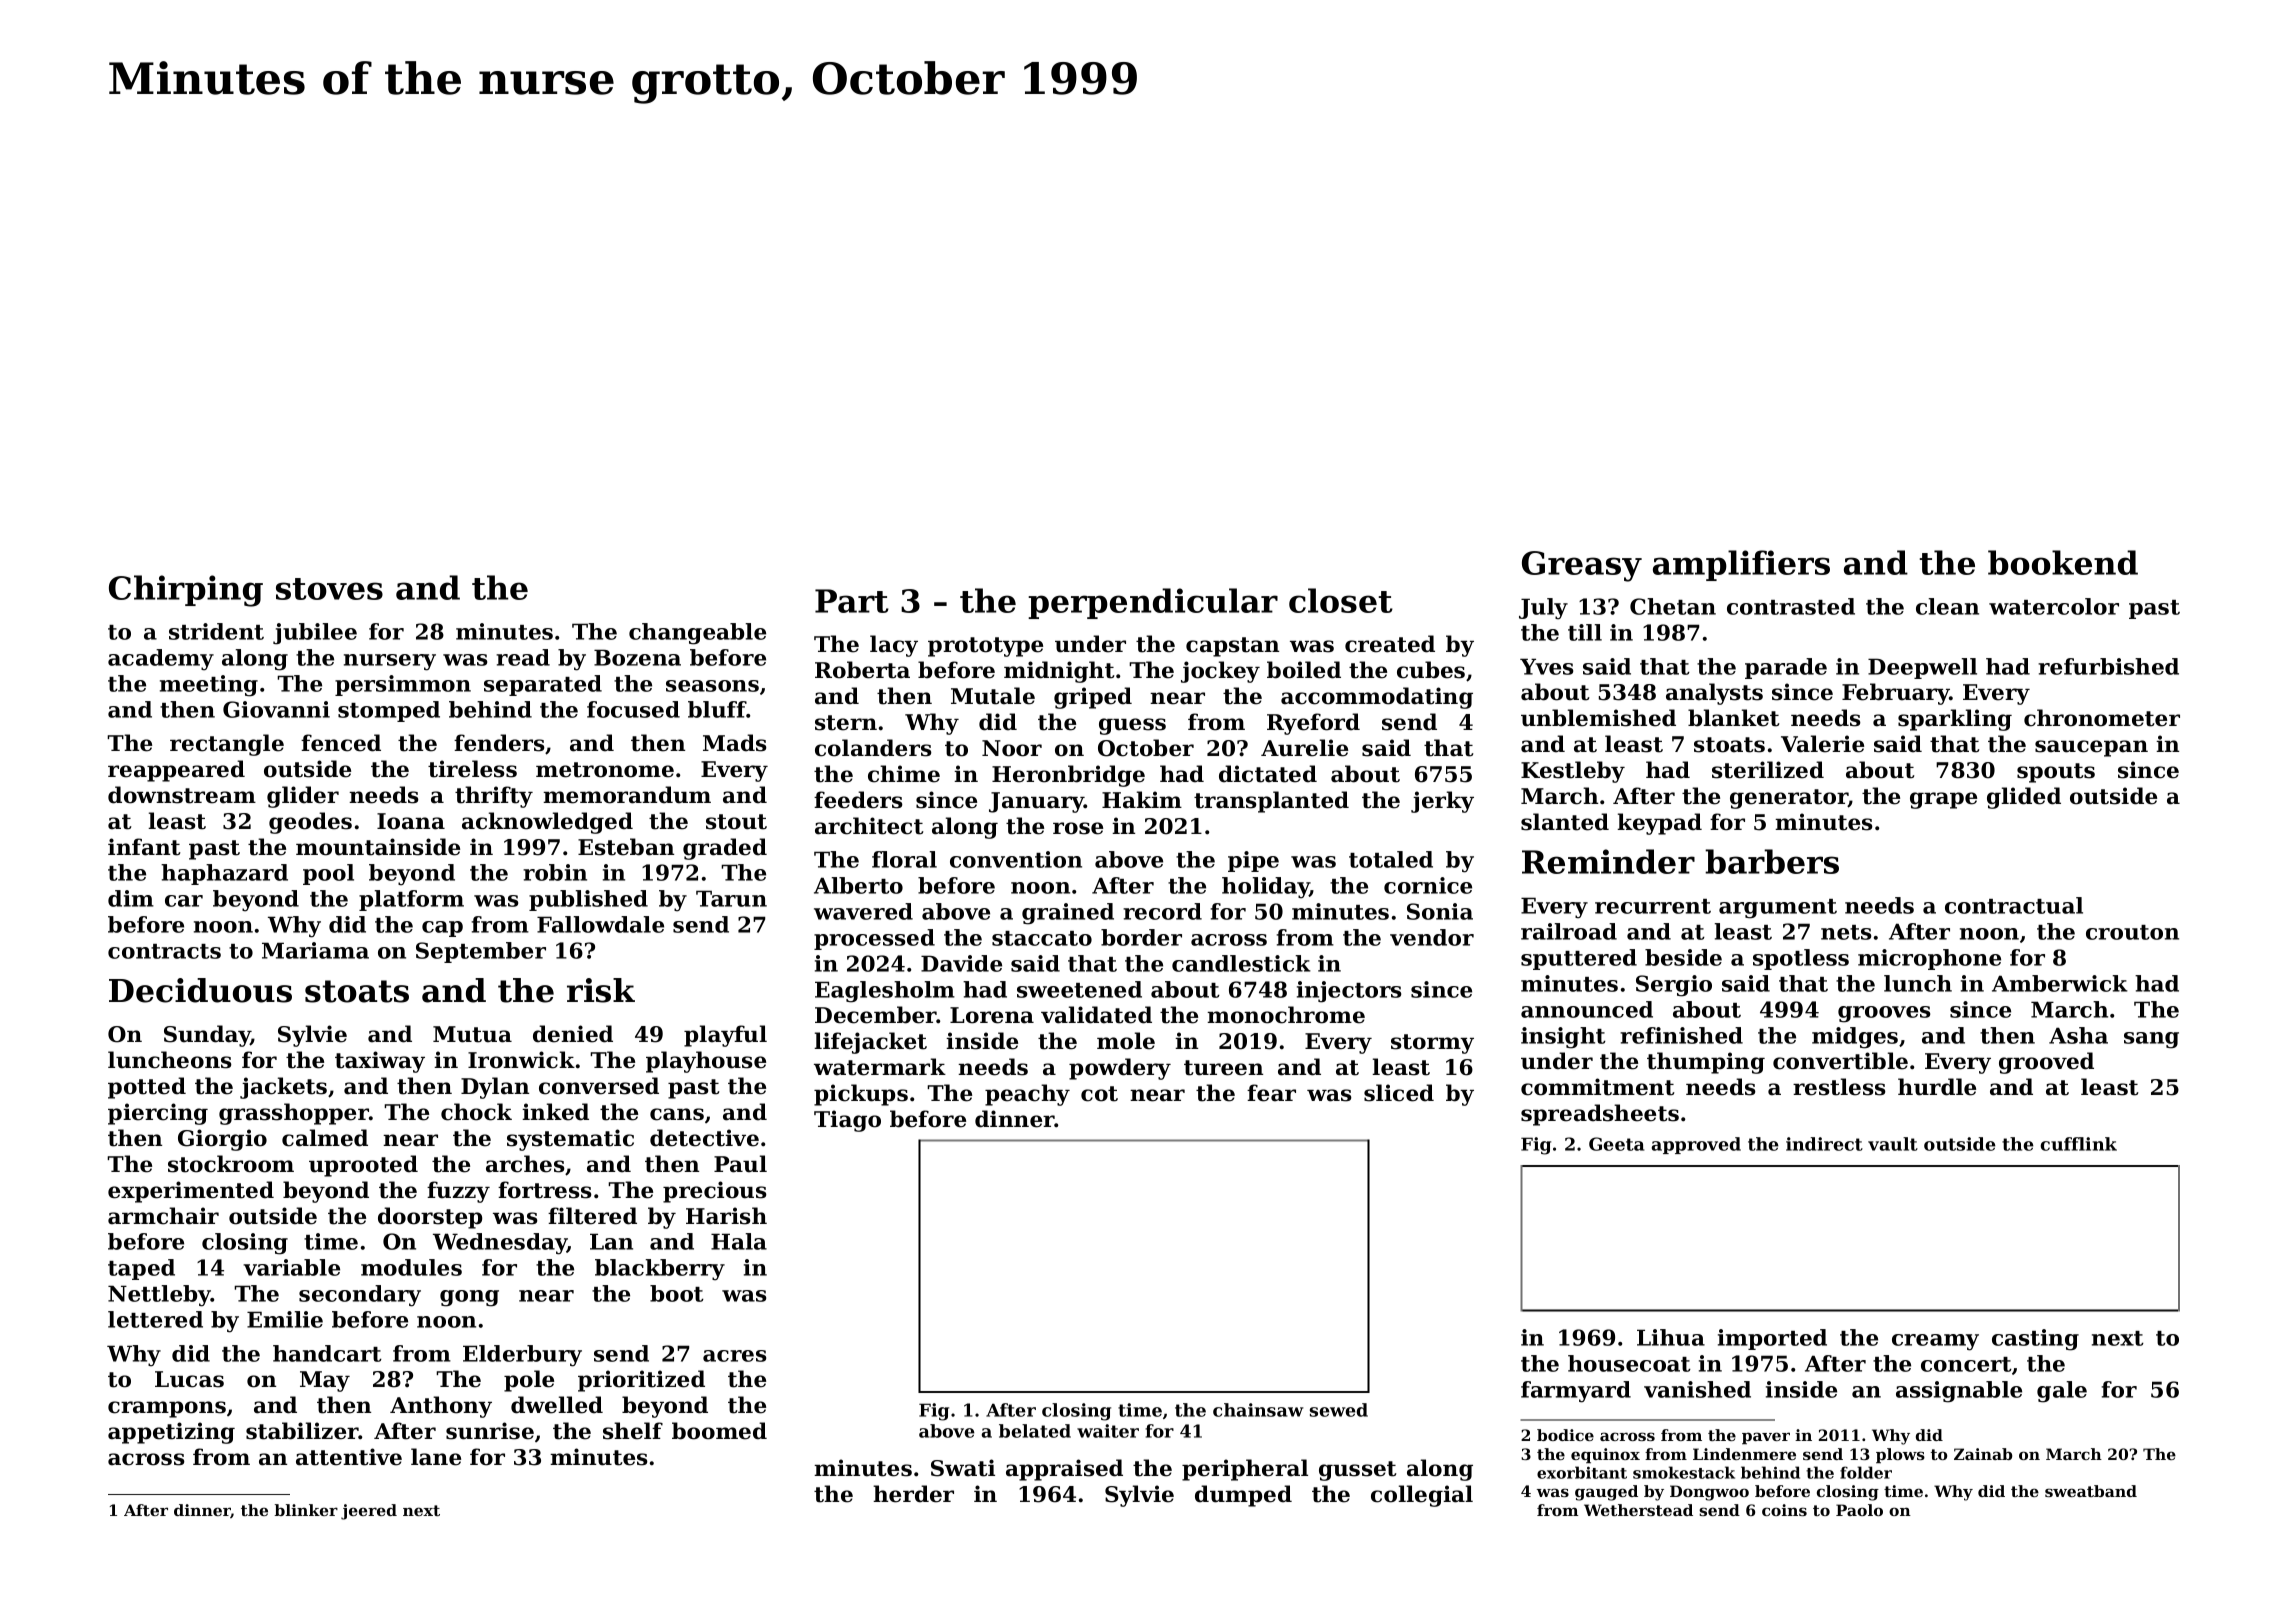 The width and height of the page is (2288, 1618). What do you see at coordinates (2078, 1035) in the page?
I see `Asha` at bounding box center [2078, 1035].
